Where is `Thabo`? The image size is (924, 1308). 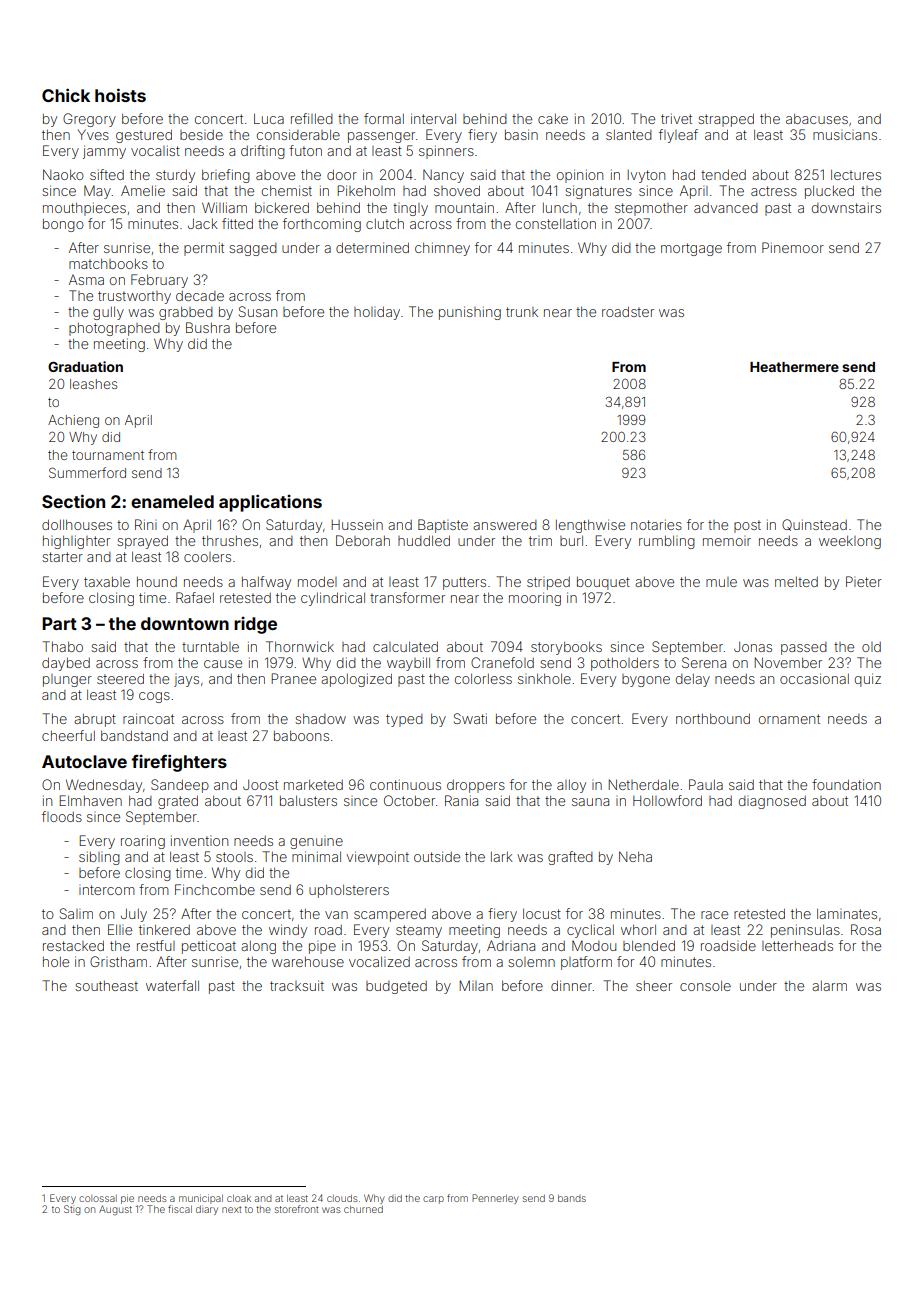 Thabo is located at coordinates (62, 646).
